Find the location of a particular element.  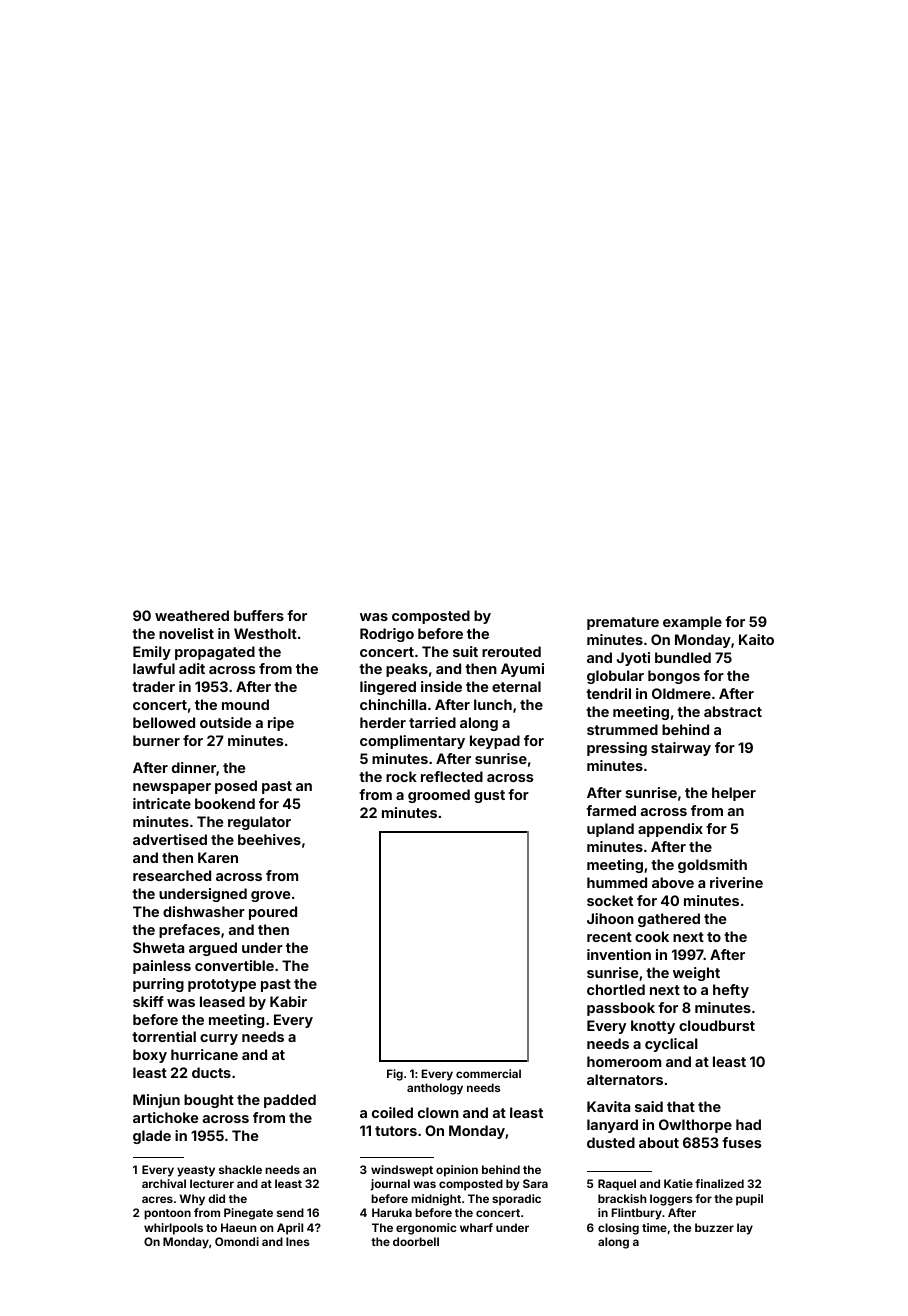

cyclical is located at coordinates (671, 1045).
